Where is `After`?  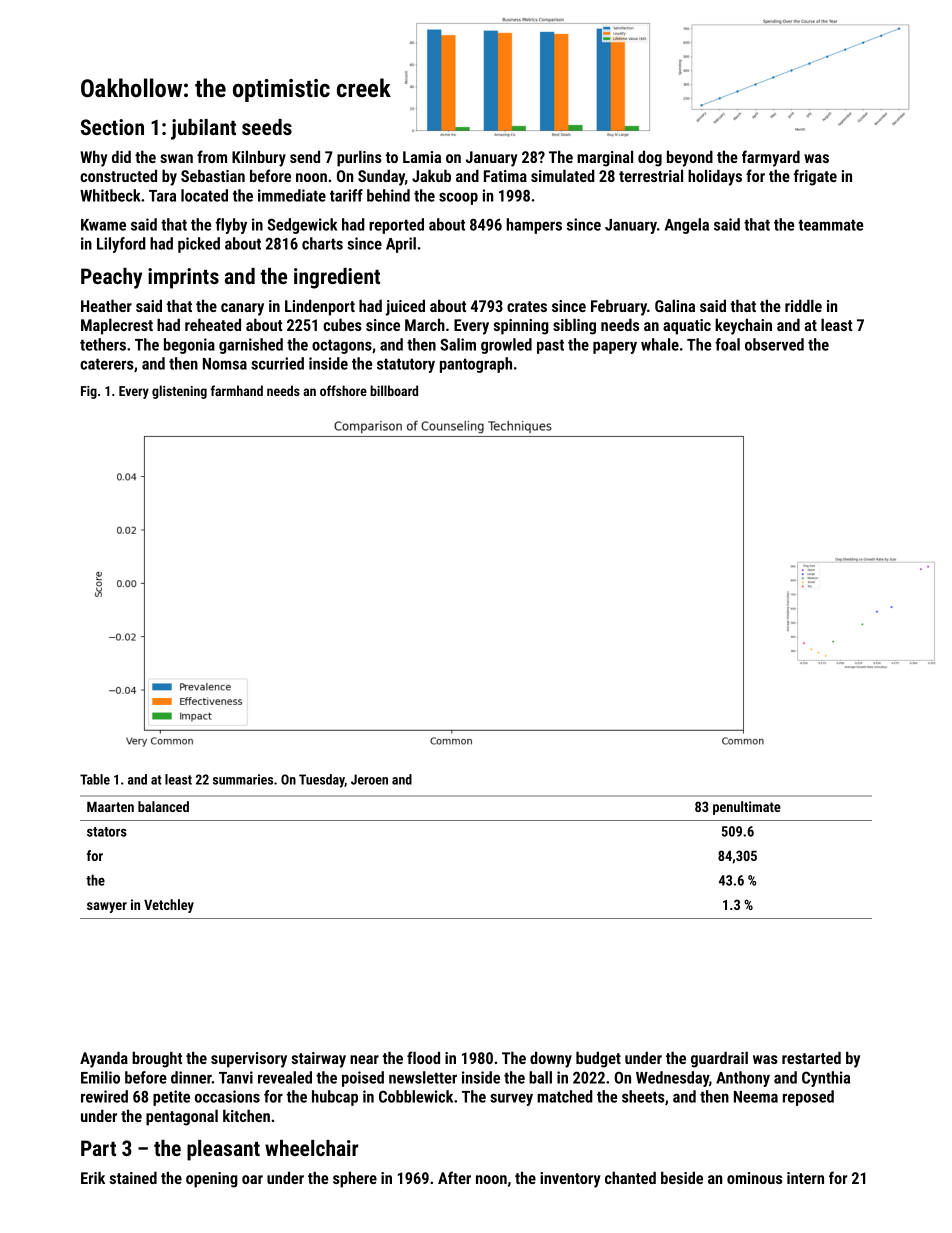 After is located at coordinates (454, 1177).
